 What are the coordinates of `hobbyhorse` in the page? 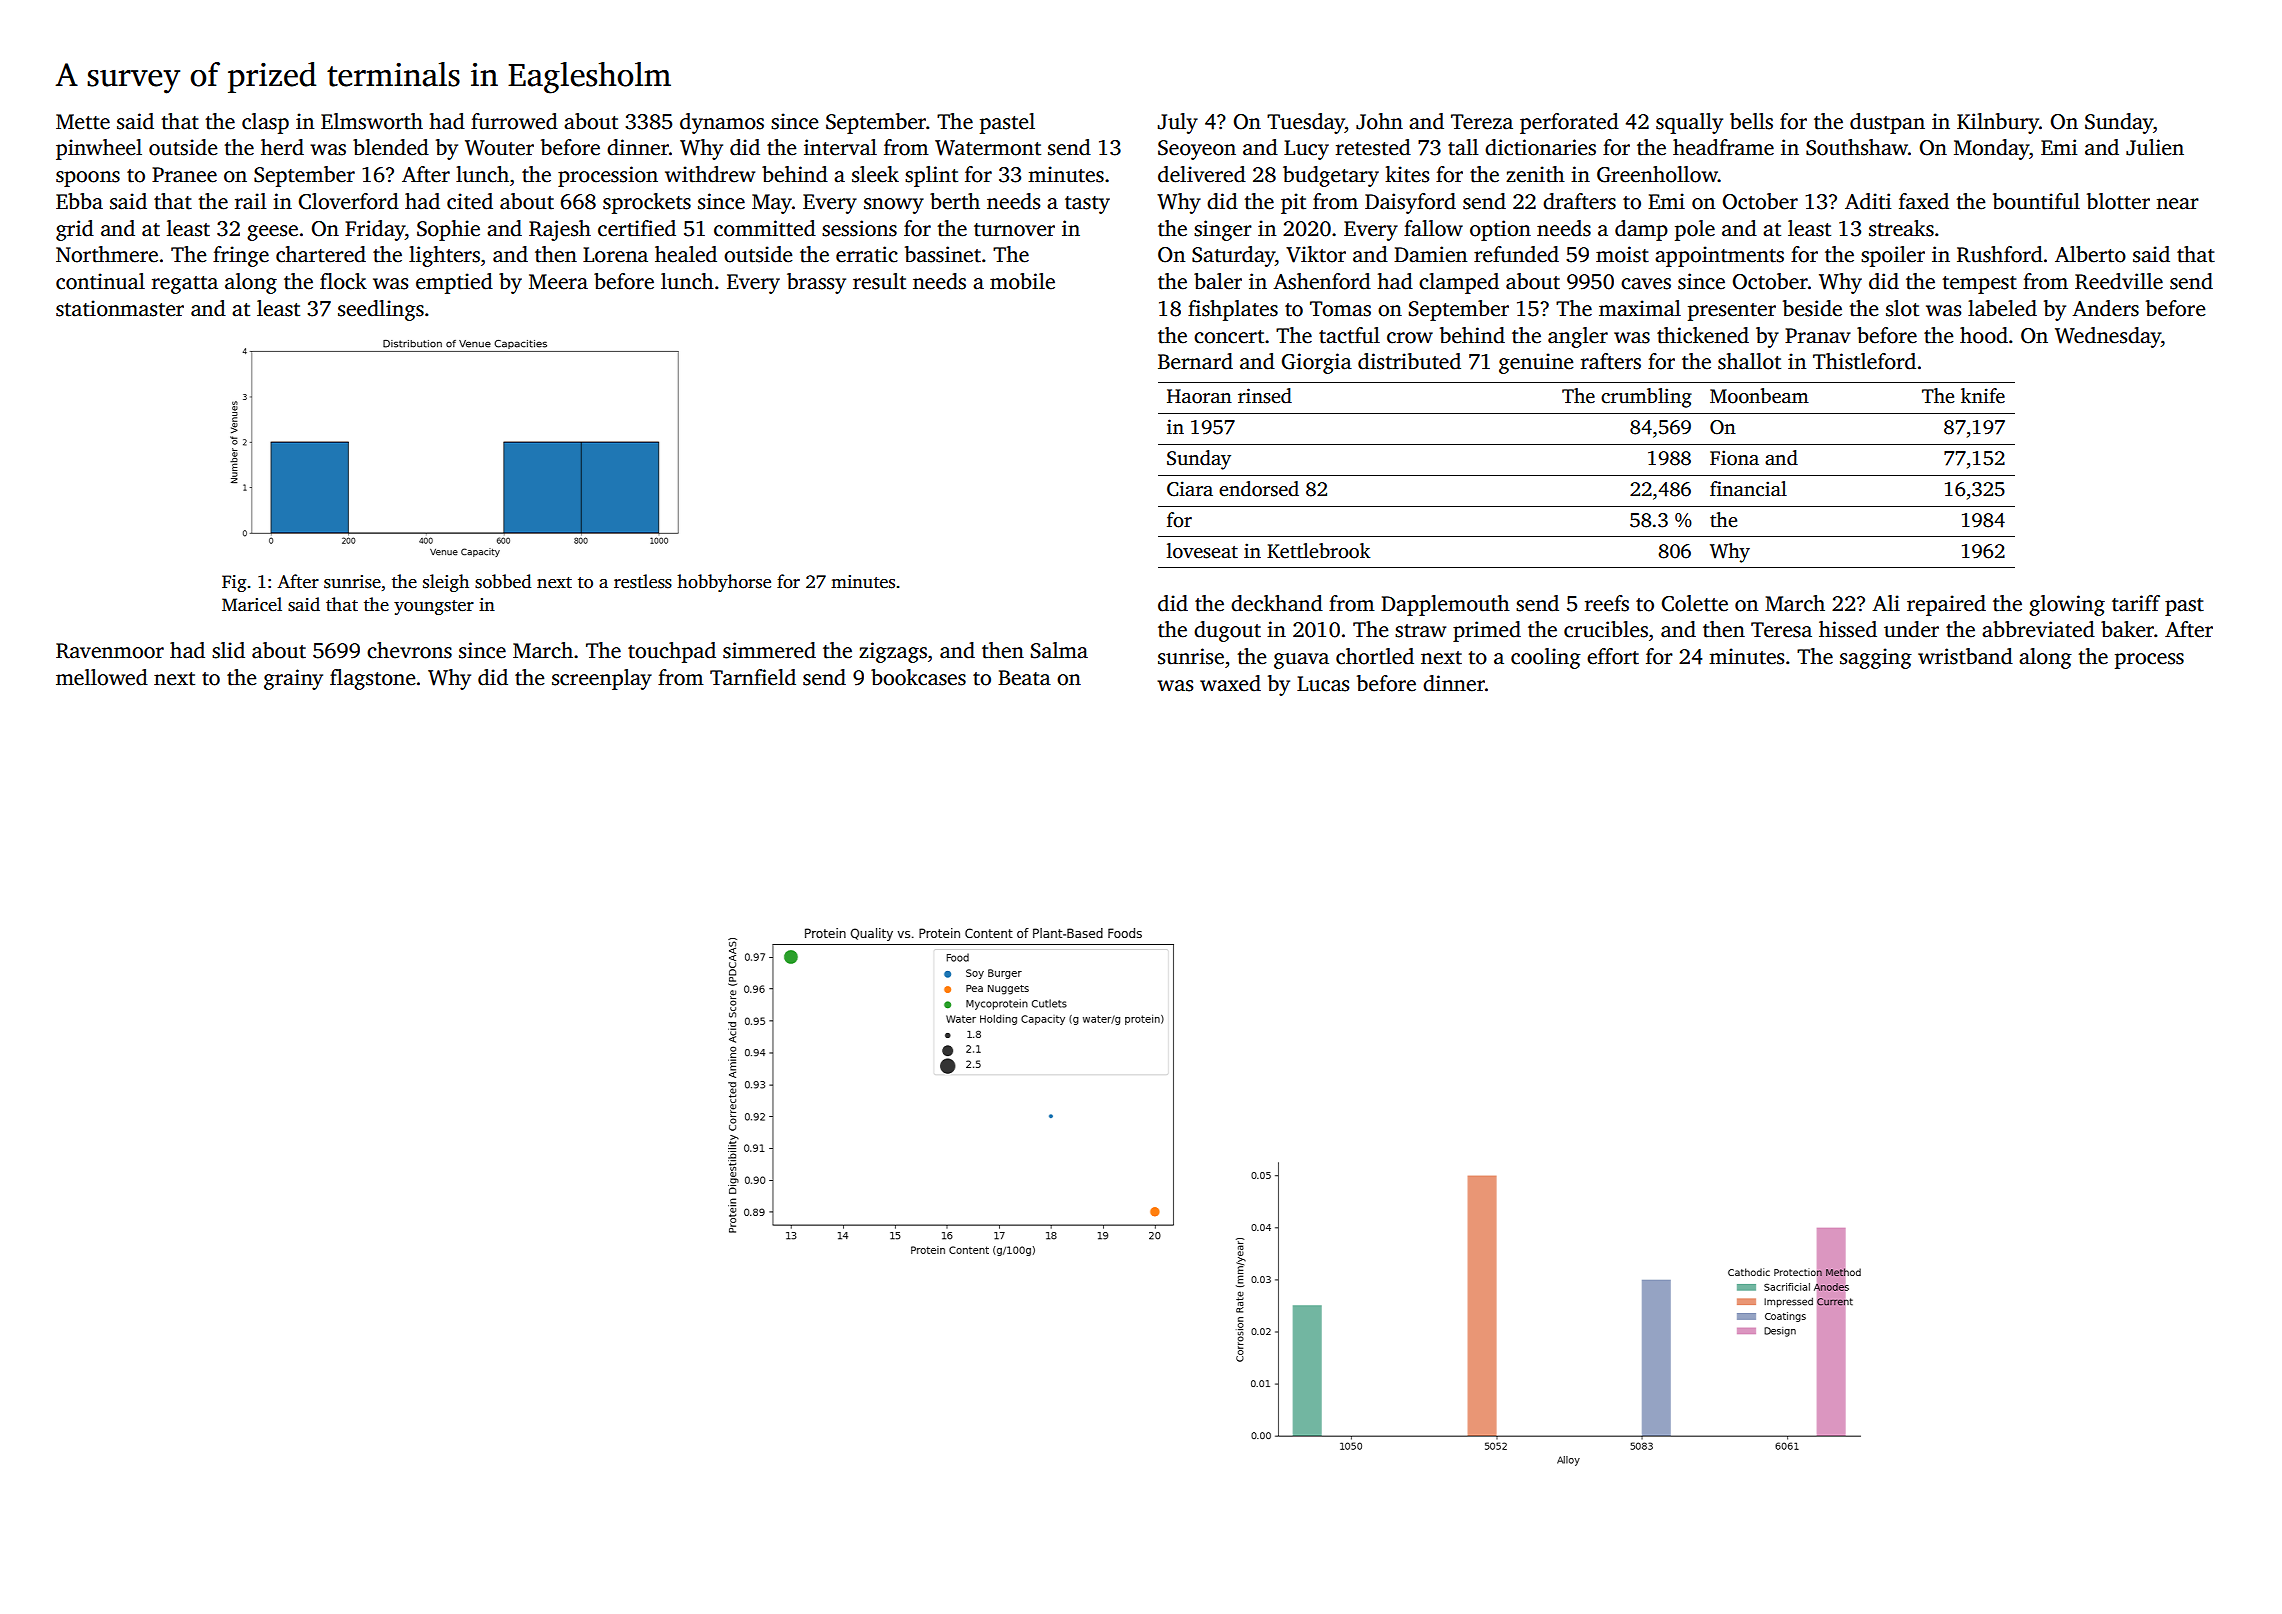 It's located at (724, 583).
